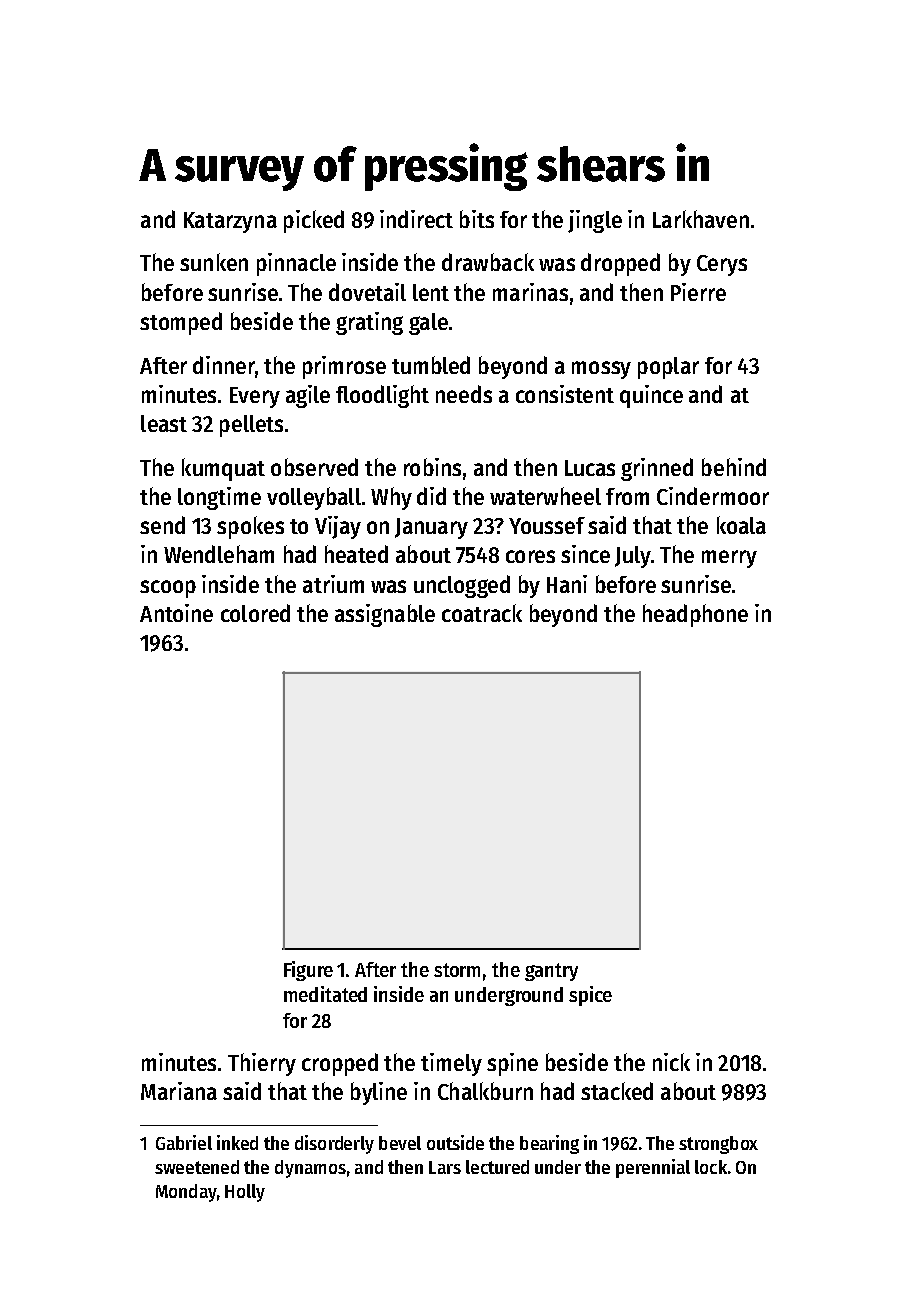  What do you see at coordinates (488, 262) in the screenshot?
I see `drawback` at bounding box center [488, 262].
